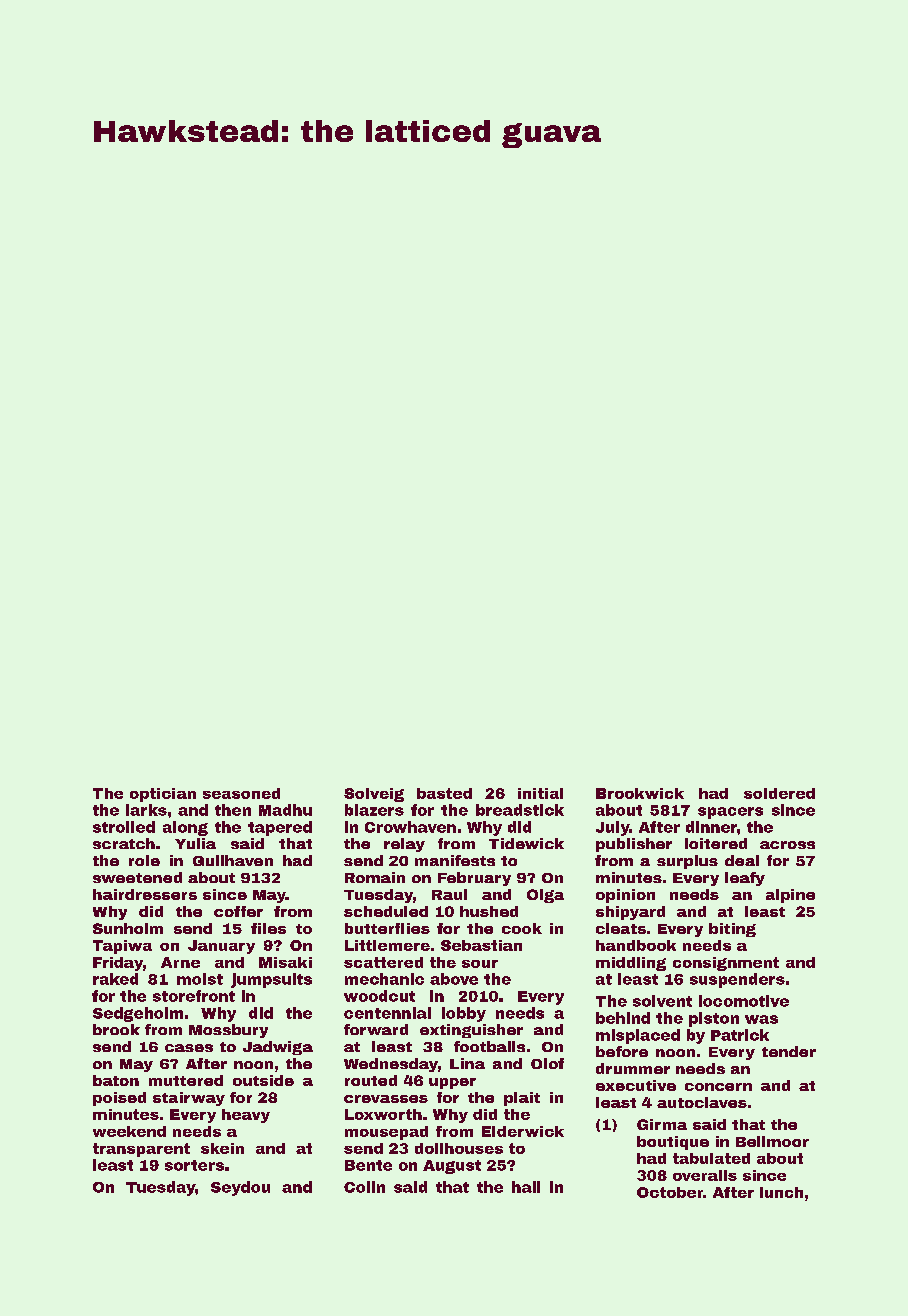  What do you see at coordinates (116, 1080) in the screenshot?
I see `baton` at bounding box center [116, 1080].
